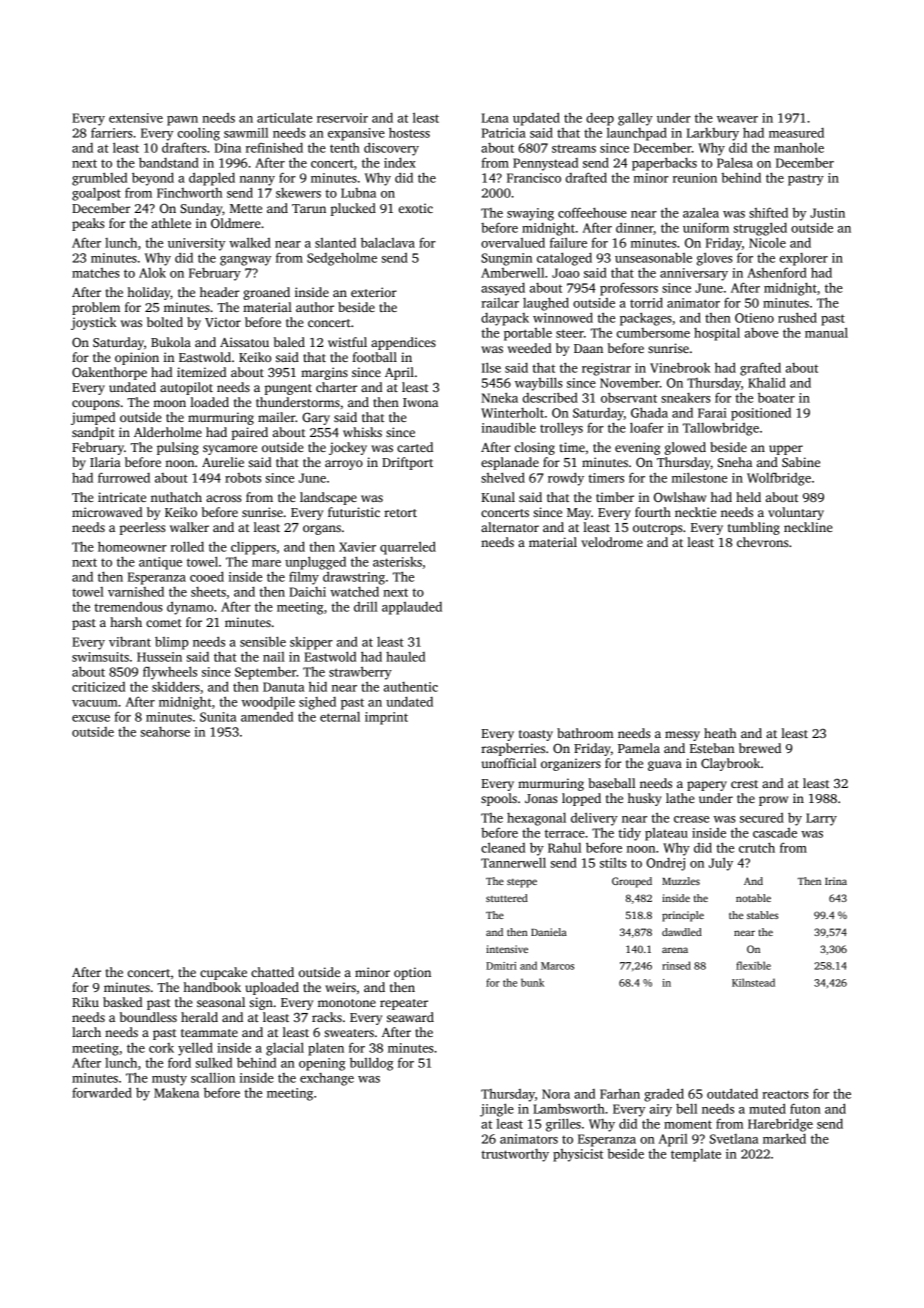 This document has height=1308, width=924. Describe the element at coordinates (136, 592) in the document. I see `varnished` at that location.
